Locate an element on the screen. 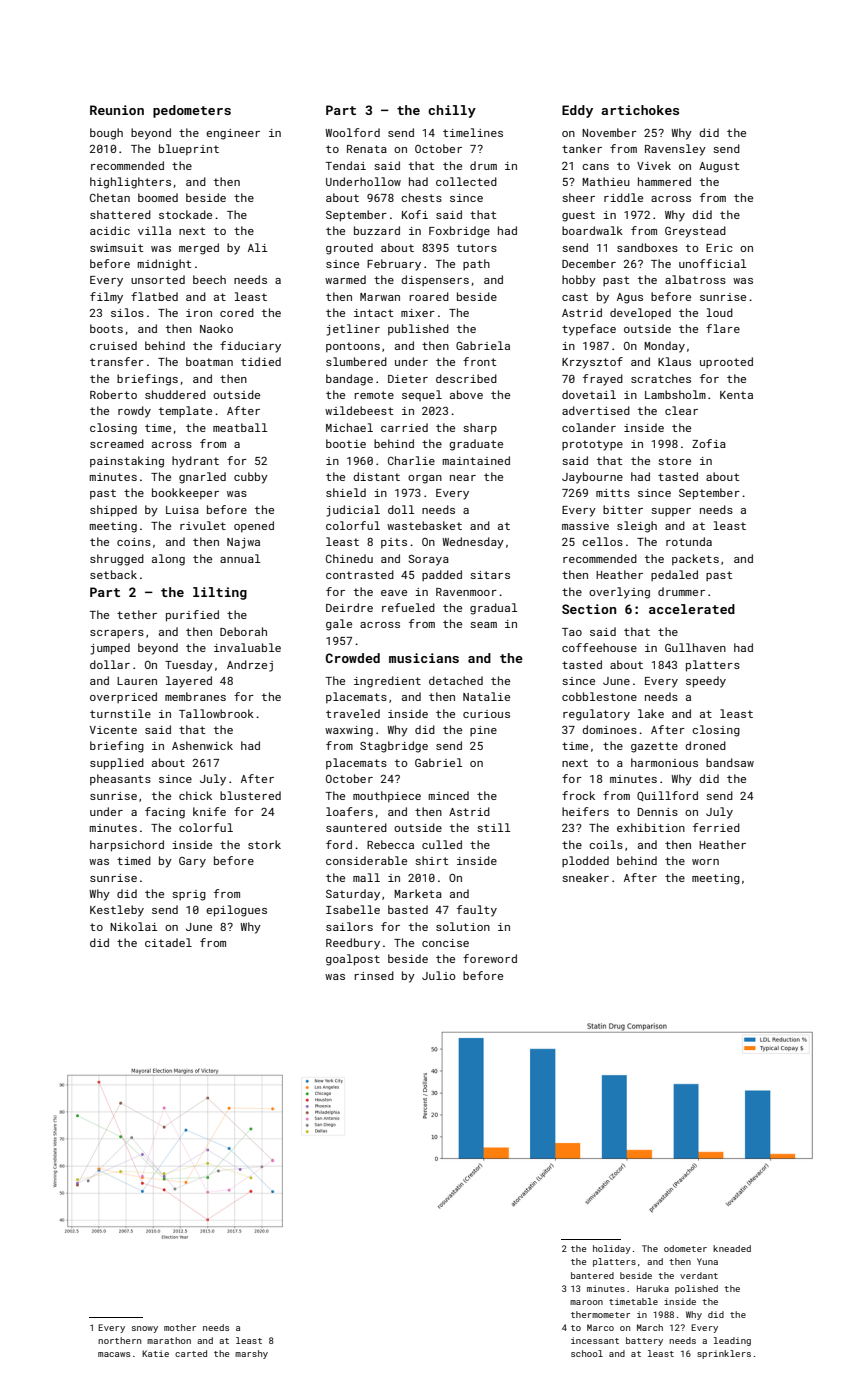 The image size is (849, 1400). Katie is located at coordinates (155, 1353).
